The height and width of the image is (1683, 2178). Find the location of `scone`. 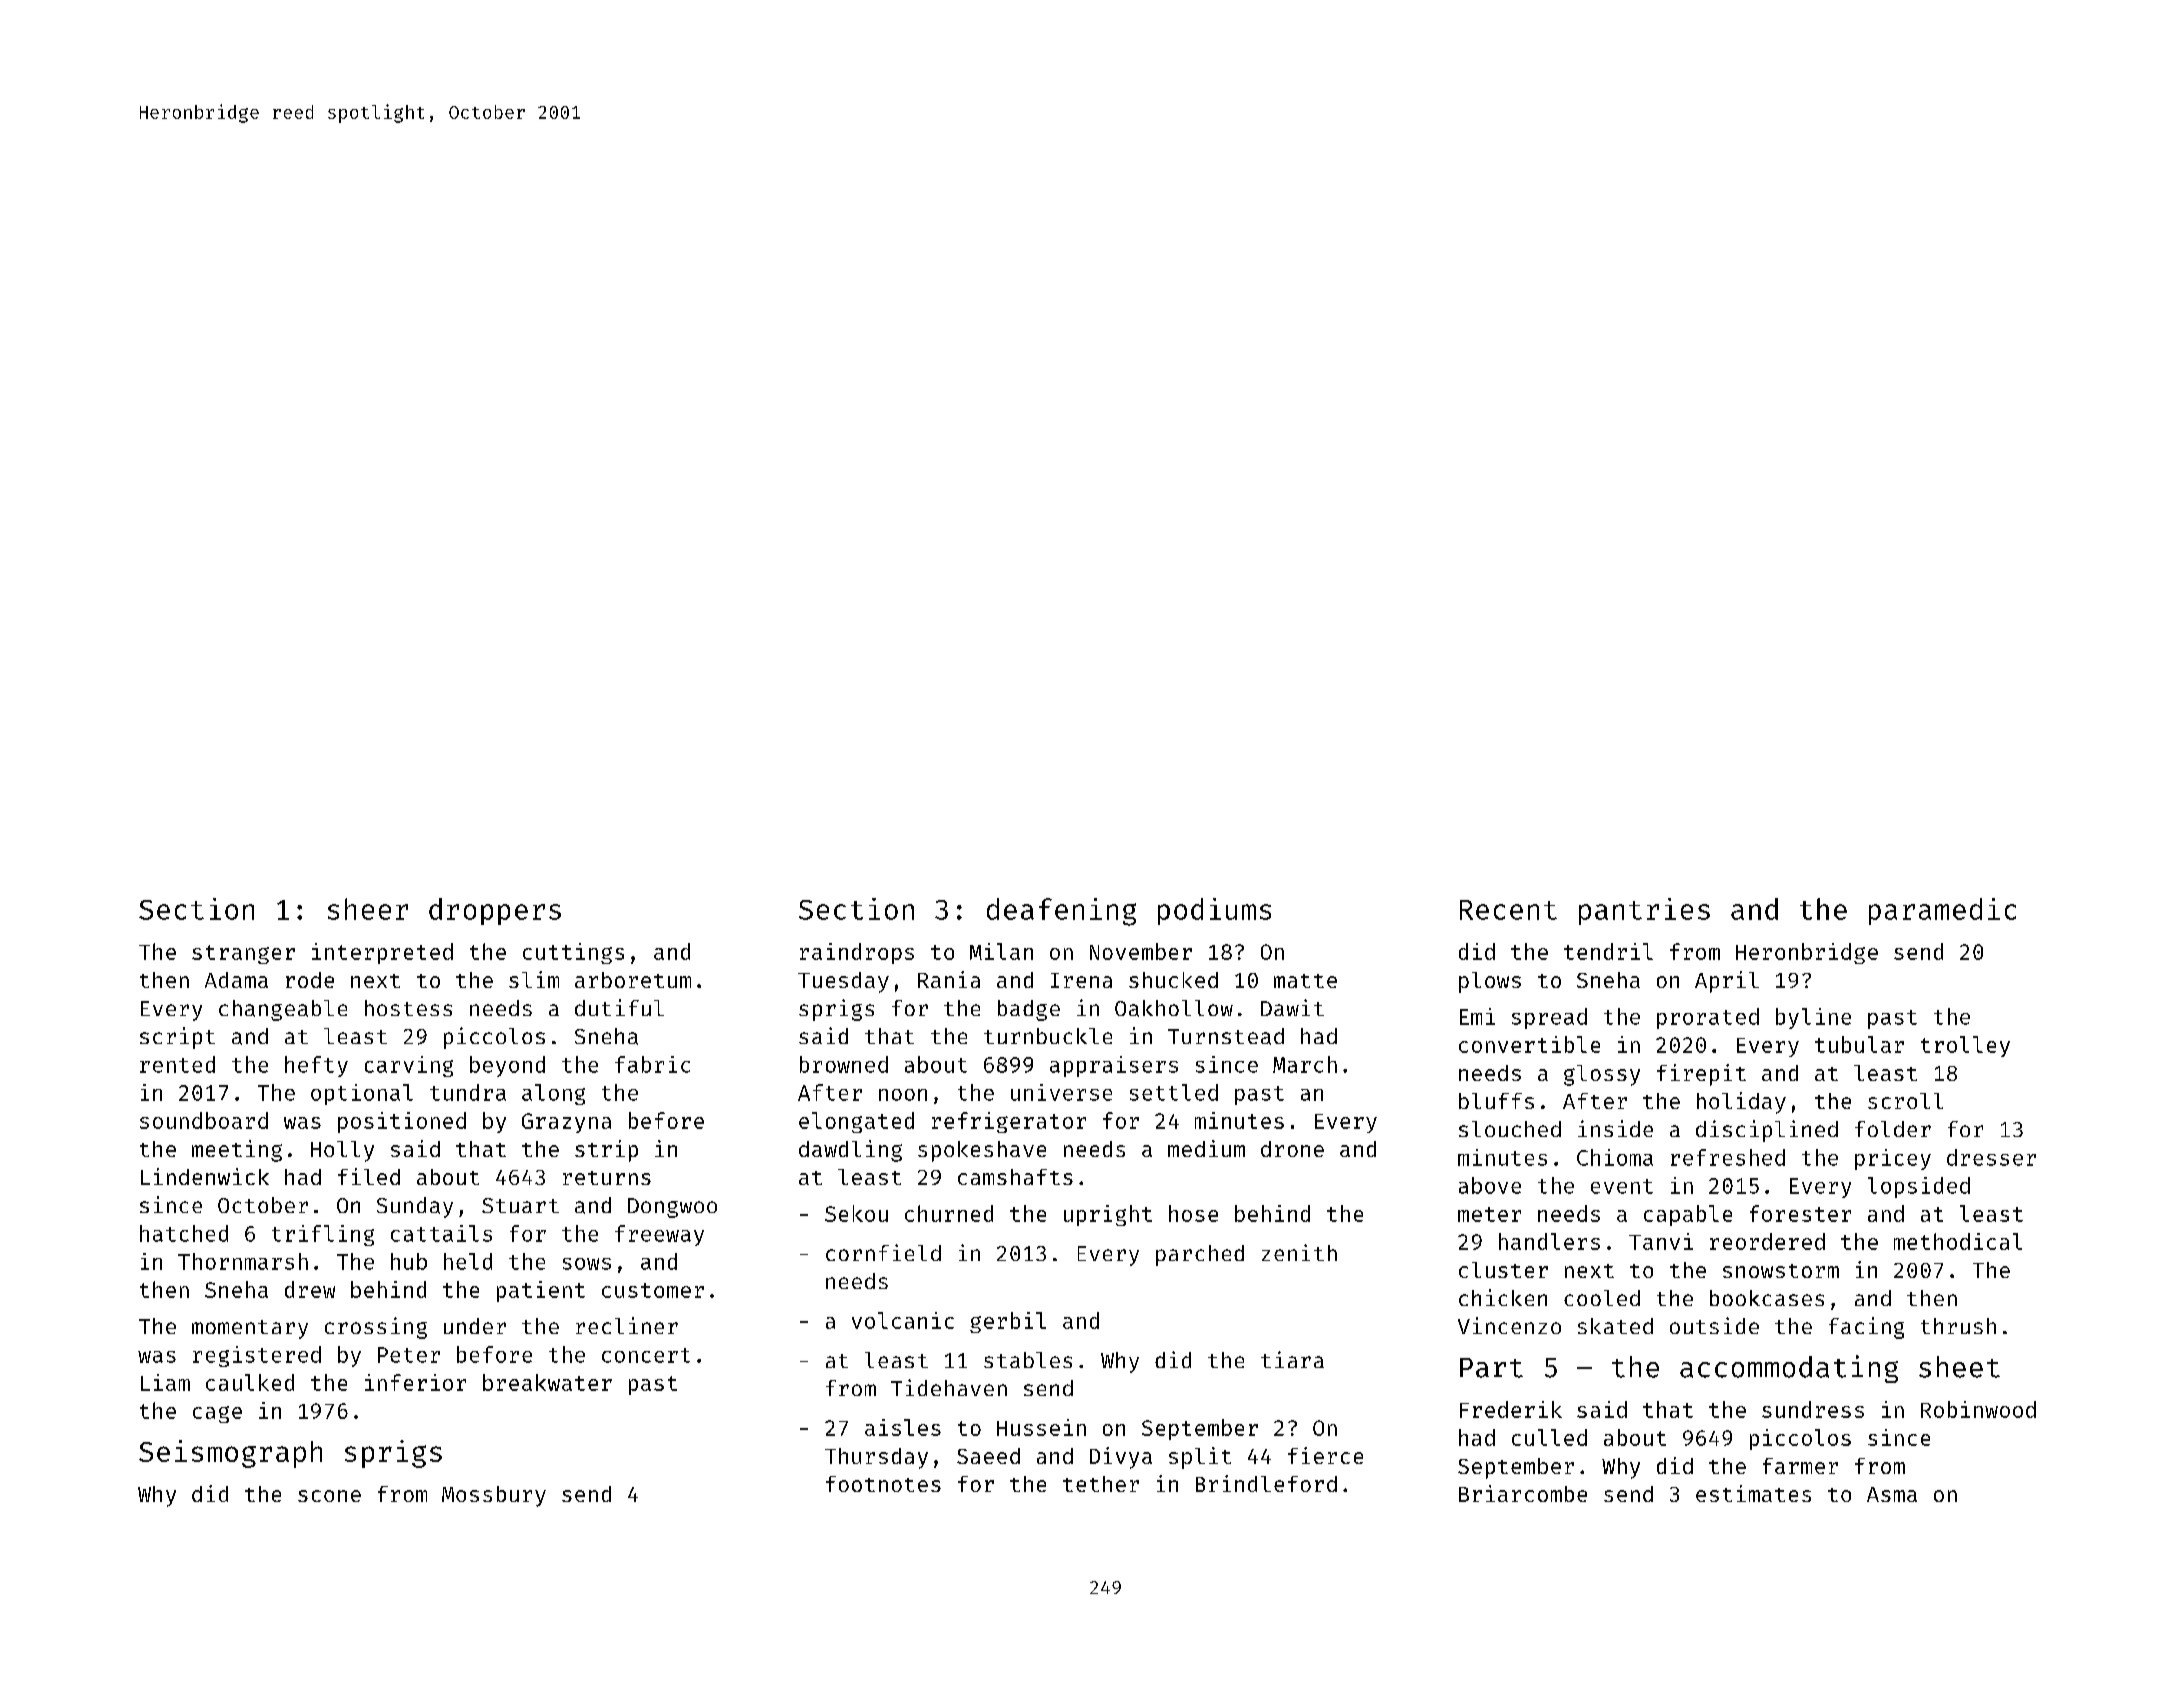

scone is located at coordinates (329, 1496).
